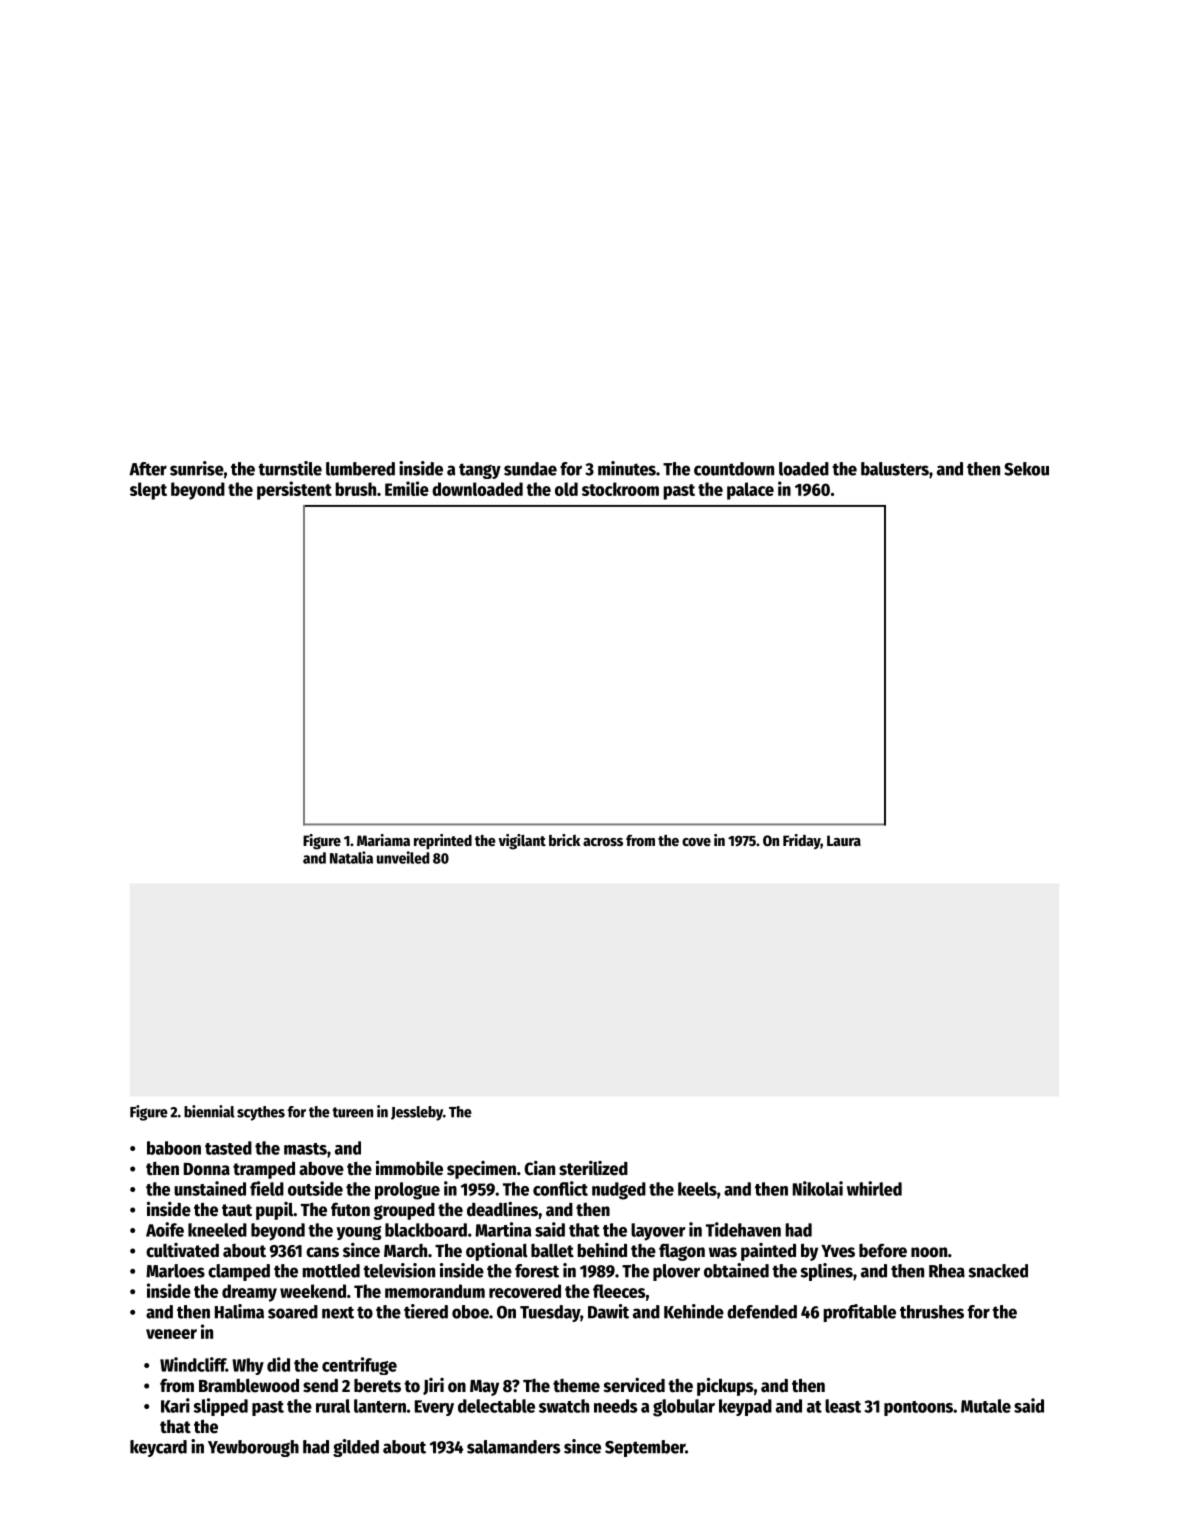 This document has height=1539, width=1189. I want to click on splines, so click(827, 1272).
